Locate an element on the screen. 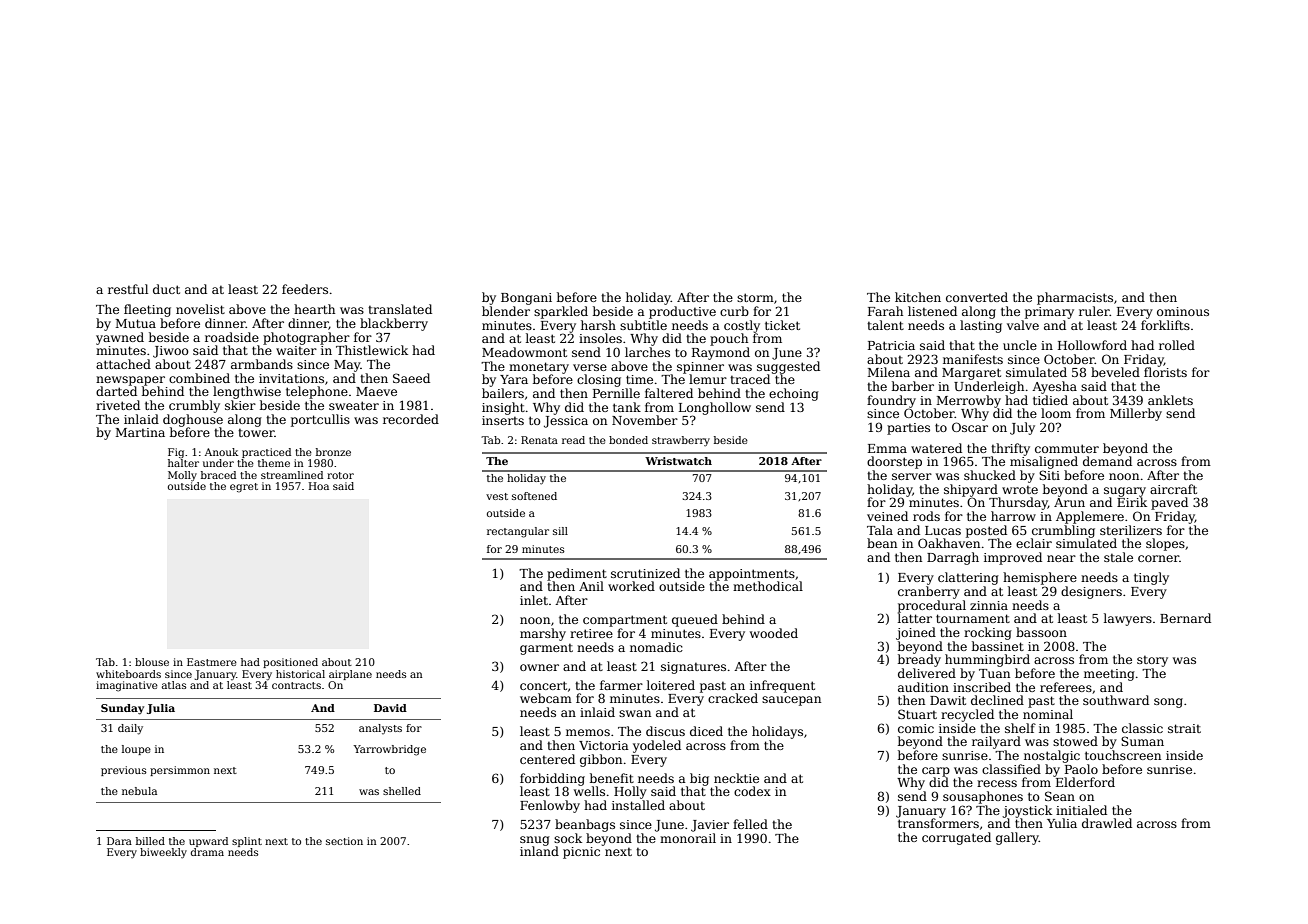 This screenshot has width=1308, height=924. section is located at coordinates (344, 841).
